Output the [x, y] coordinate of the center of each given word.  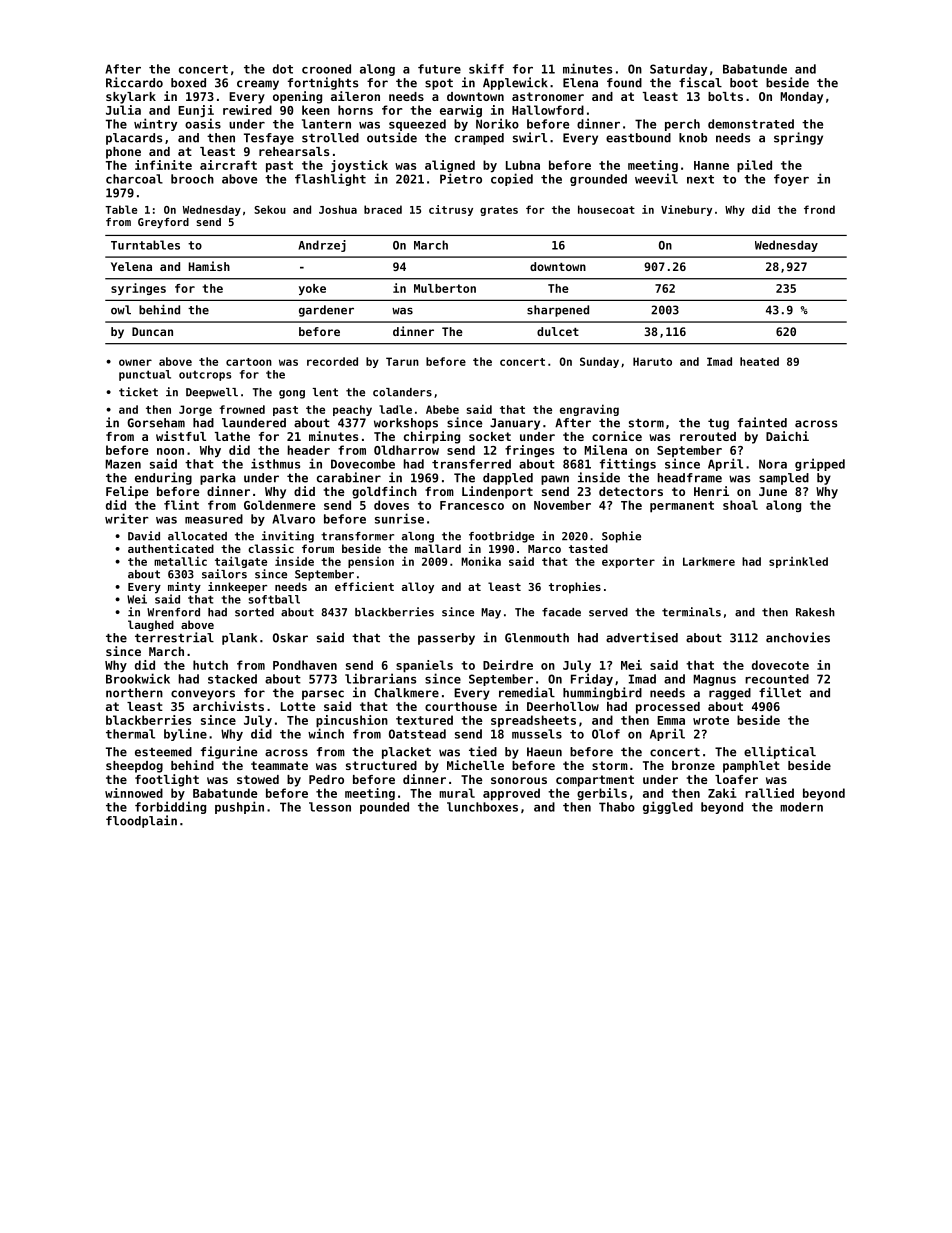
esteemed [163, 752]
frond [819, 209]
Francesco [472, 505]
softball [274, 599]
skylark [131, 98]
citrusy [451, 210]
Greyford [163, 223]
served [608, 612]
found [624, 83]
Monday [801, 98]
